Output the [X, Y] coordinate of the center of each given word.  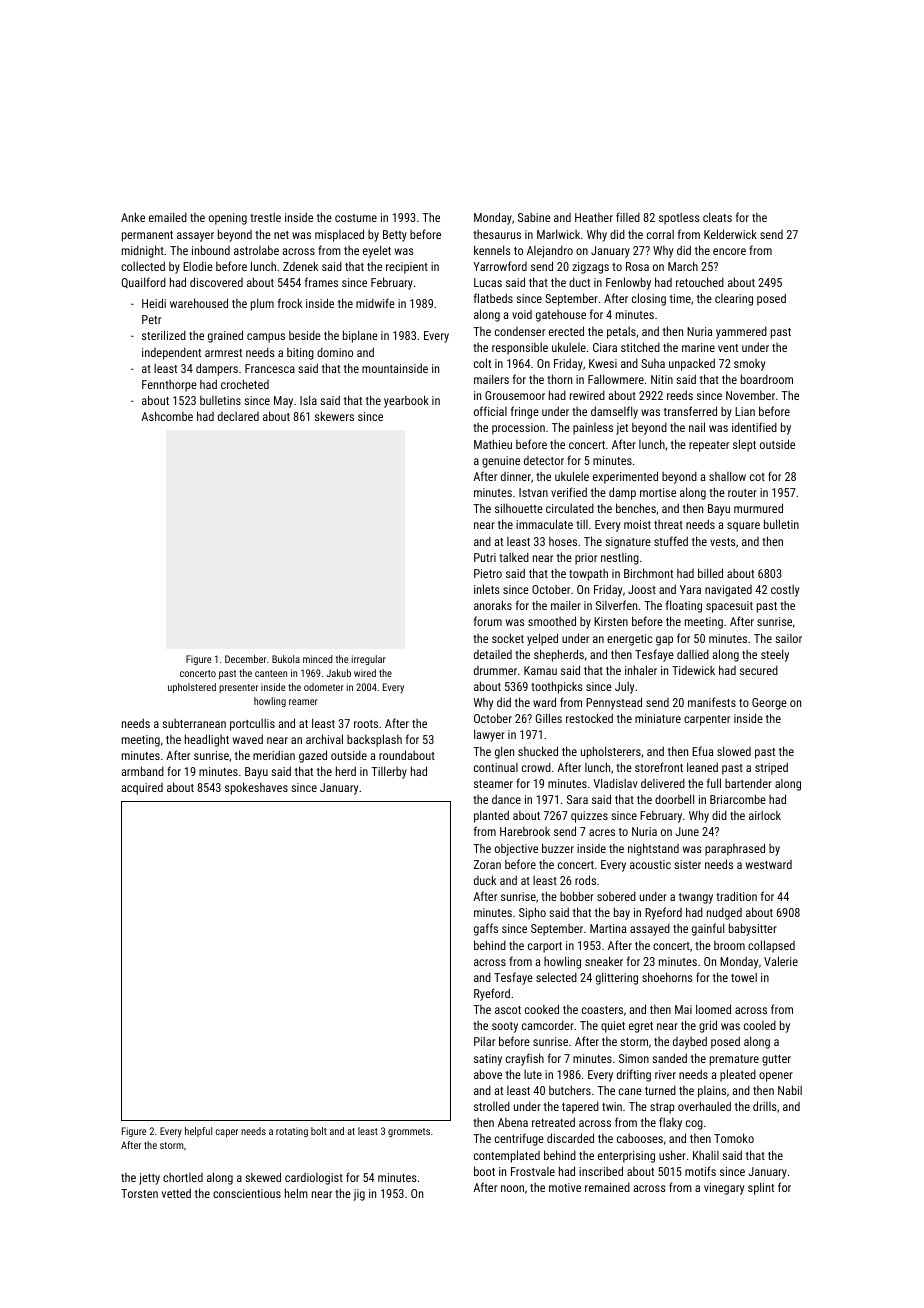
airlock [765, 815]
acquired [142, 789]
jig [359, 1195]
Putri [485, 557]
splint [761, 1188]
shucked [538, 751]
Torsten [139, 1193]
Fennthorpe [169, 386]
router [742, 493]
